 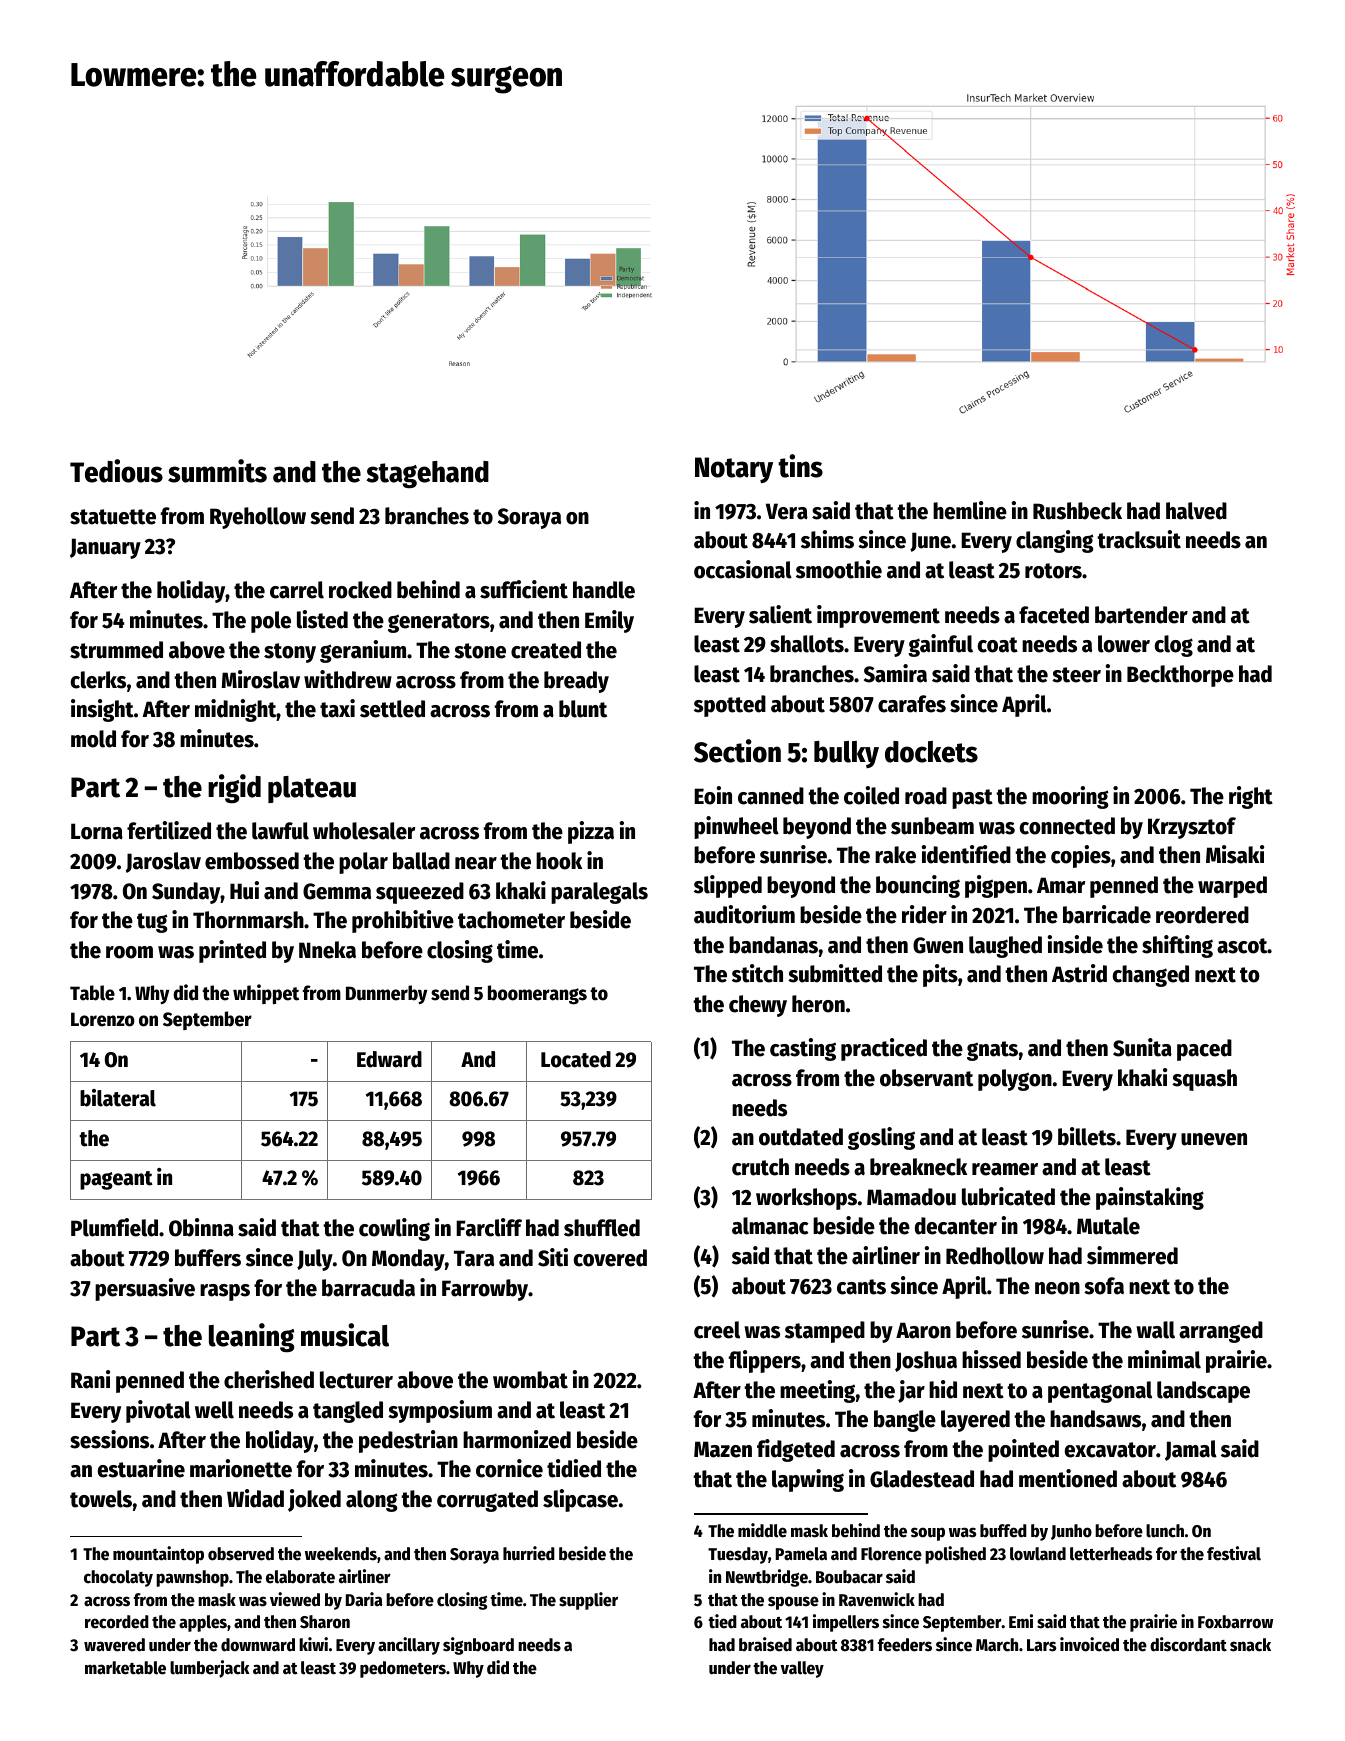 What do you see at coordinates (116, 471) in the screenshot?
I see `Tedious` at bounding box center [116, 471].
